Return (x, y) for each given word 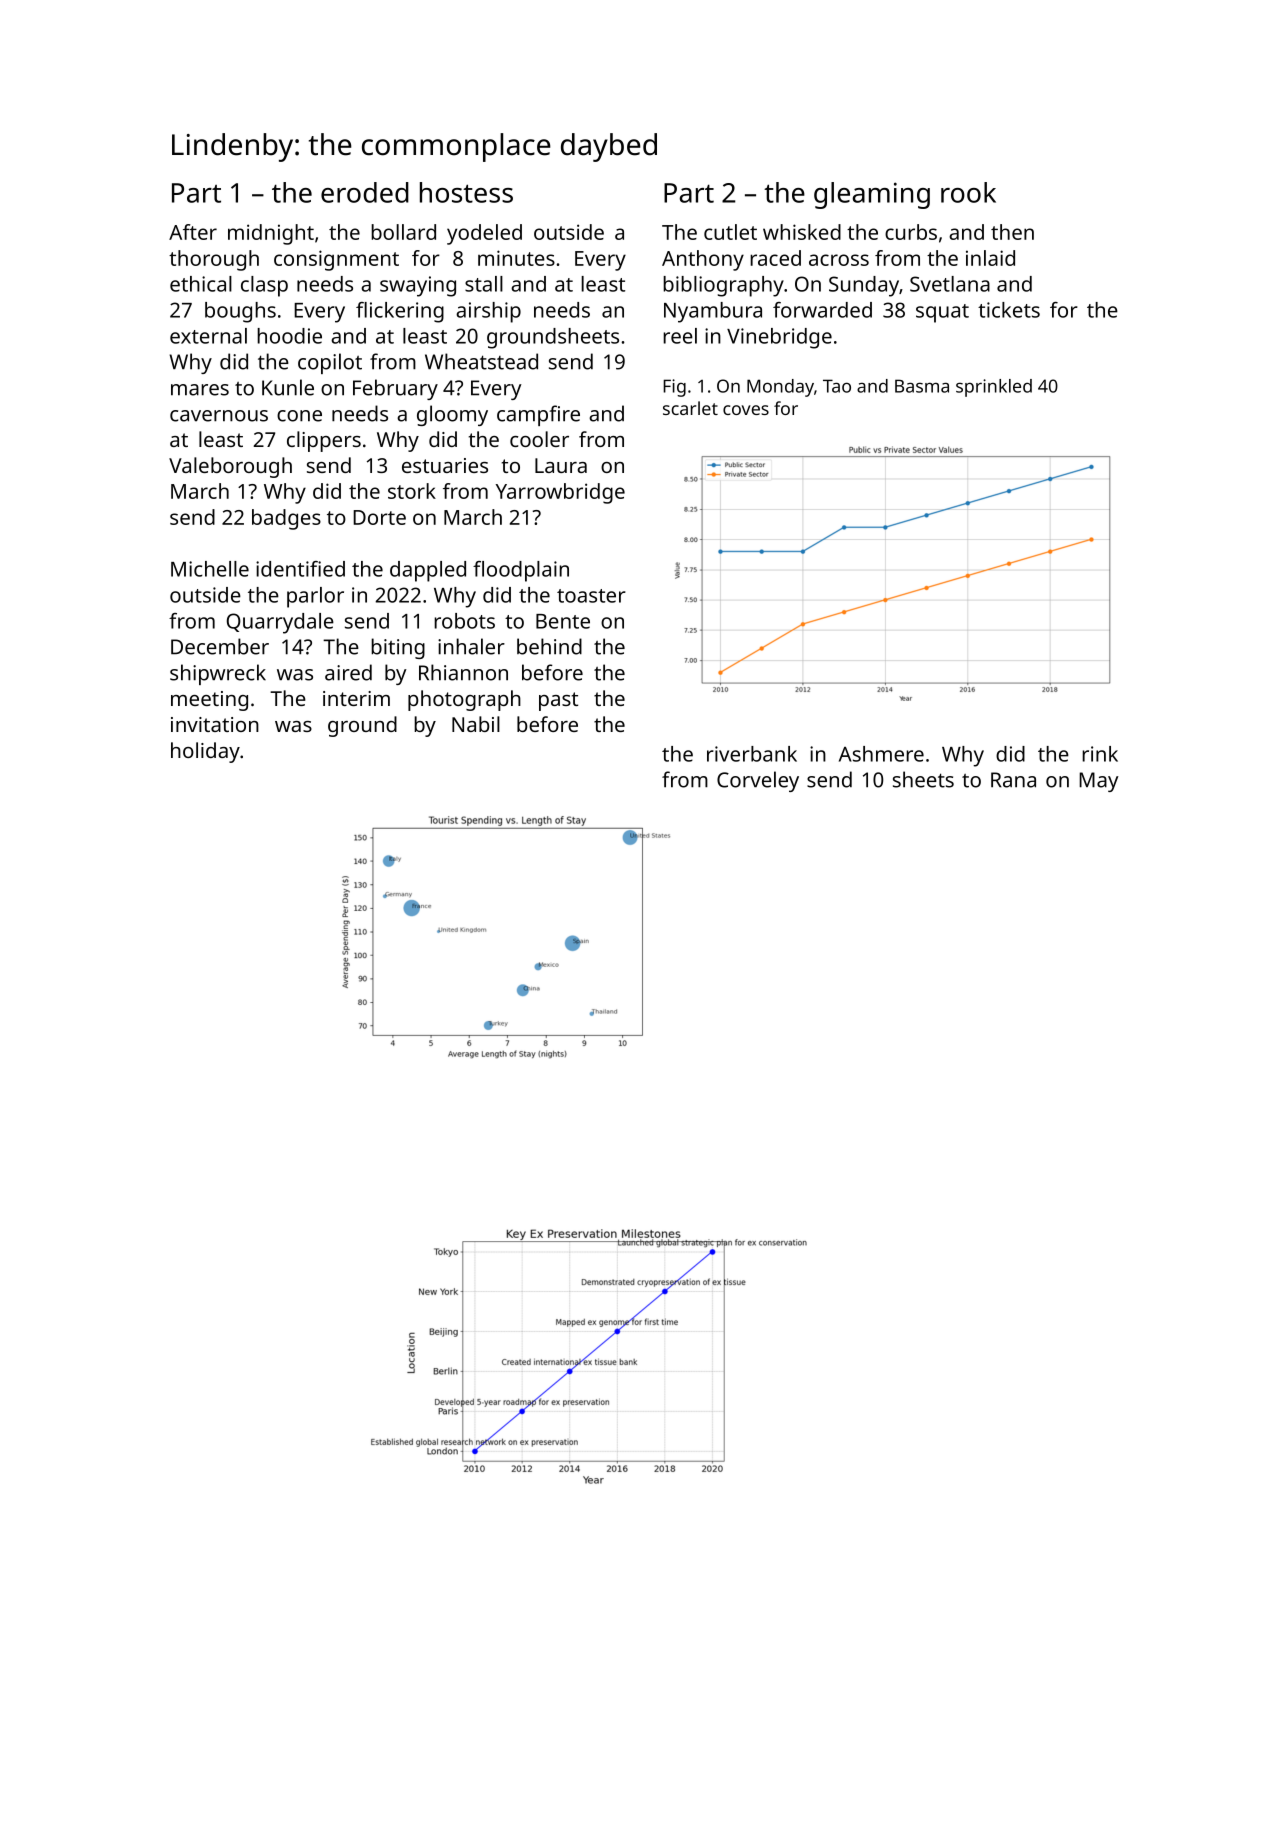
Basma (922, 386)
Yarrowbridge (560, 493)
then (1012, 232)
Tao (837, 386)
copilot (330, 363)
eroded (365, 192)
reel (680, 336)
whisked (802, 232)
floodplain (521, 571)
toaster (591, 596)
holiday (205, 752)
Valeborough (230, 467)
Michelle (210, 569)
